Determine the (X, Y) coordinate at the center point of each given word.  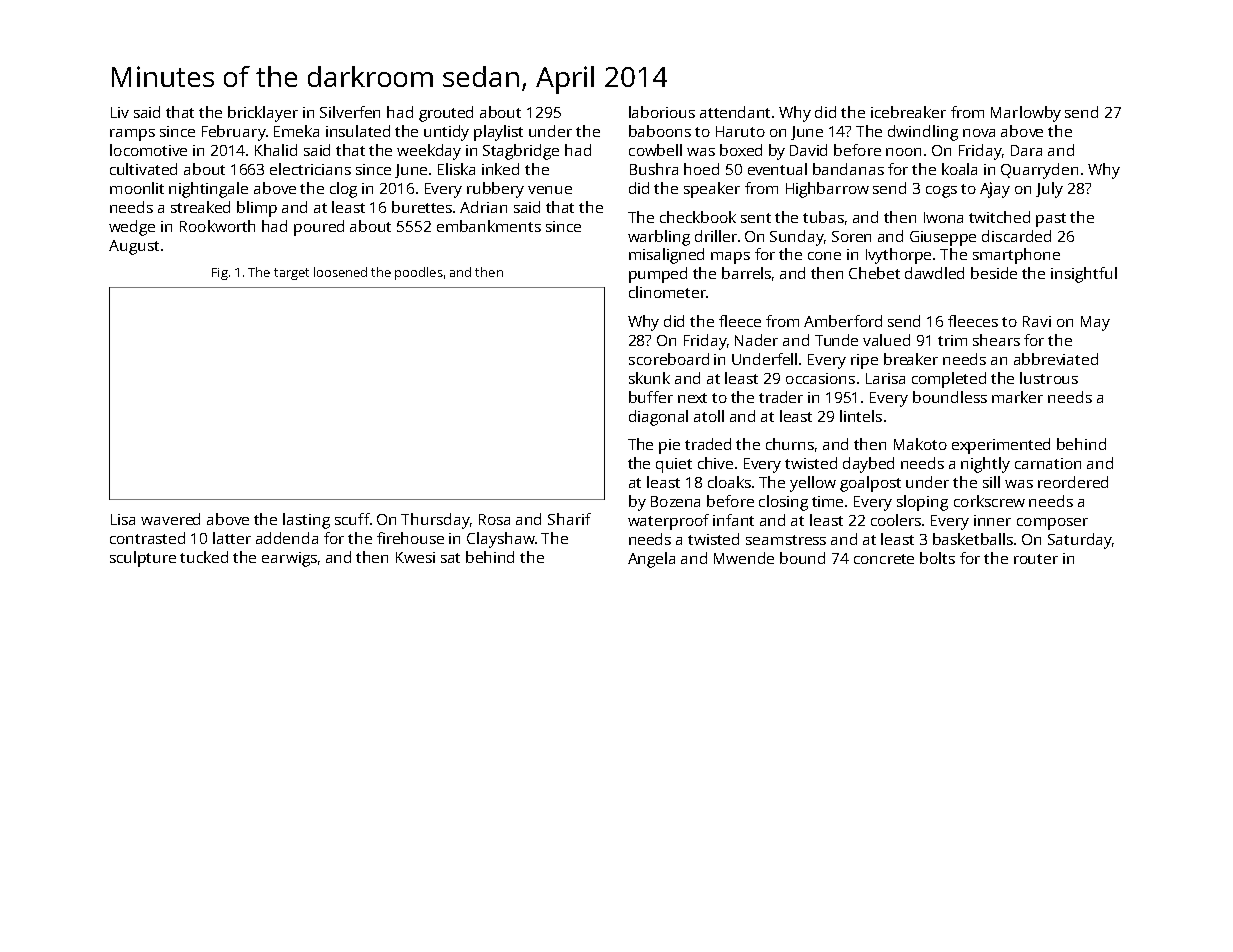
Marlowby (1026, 114)
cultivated (143, 169)
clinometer (667, 292)
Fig (220, 274)
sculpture (143, 559)
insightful (1084, 275)
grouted (446, 114)
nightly (985, 465)
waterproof (668, 522)
